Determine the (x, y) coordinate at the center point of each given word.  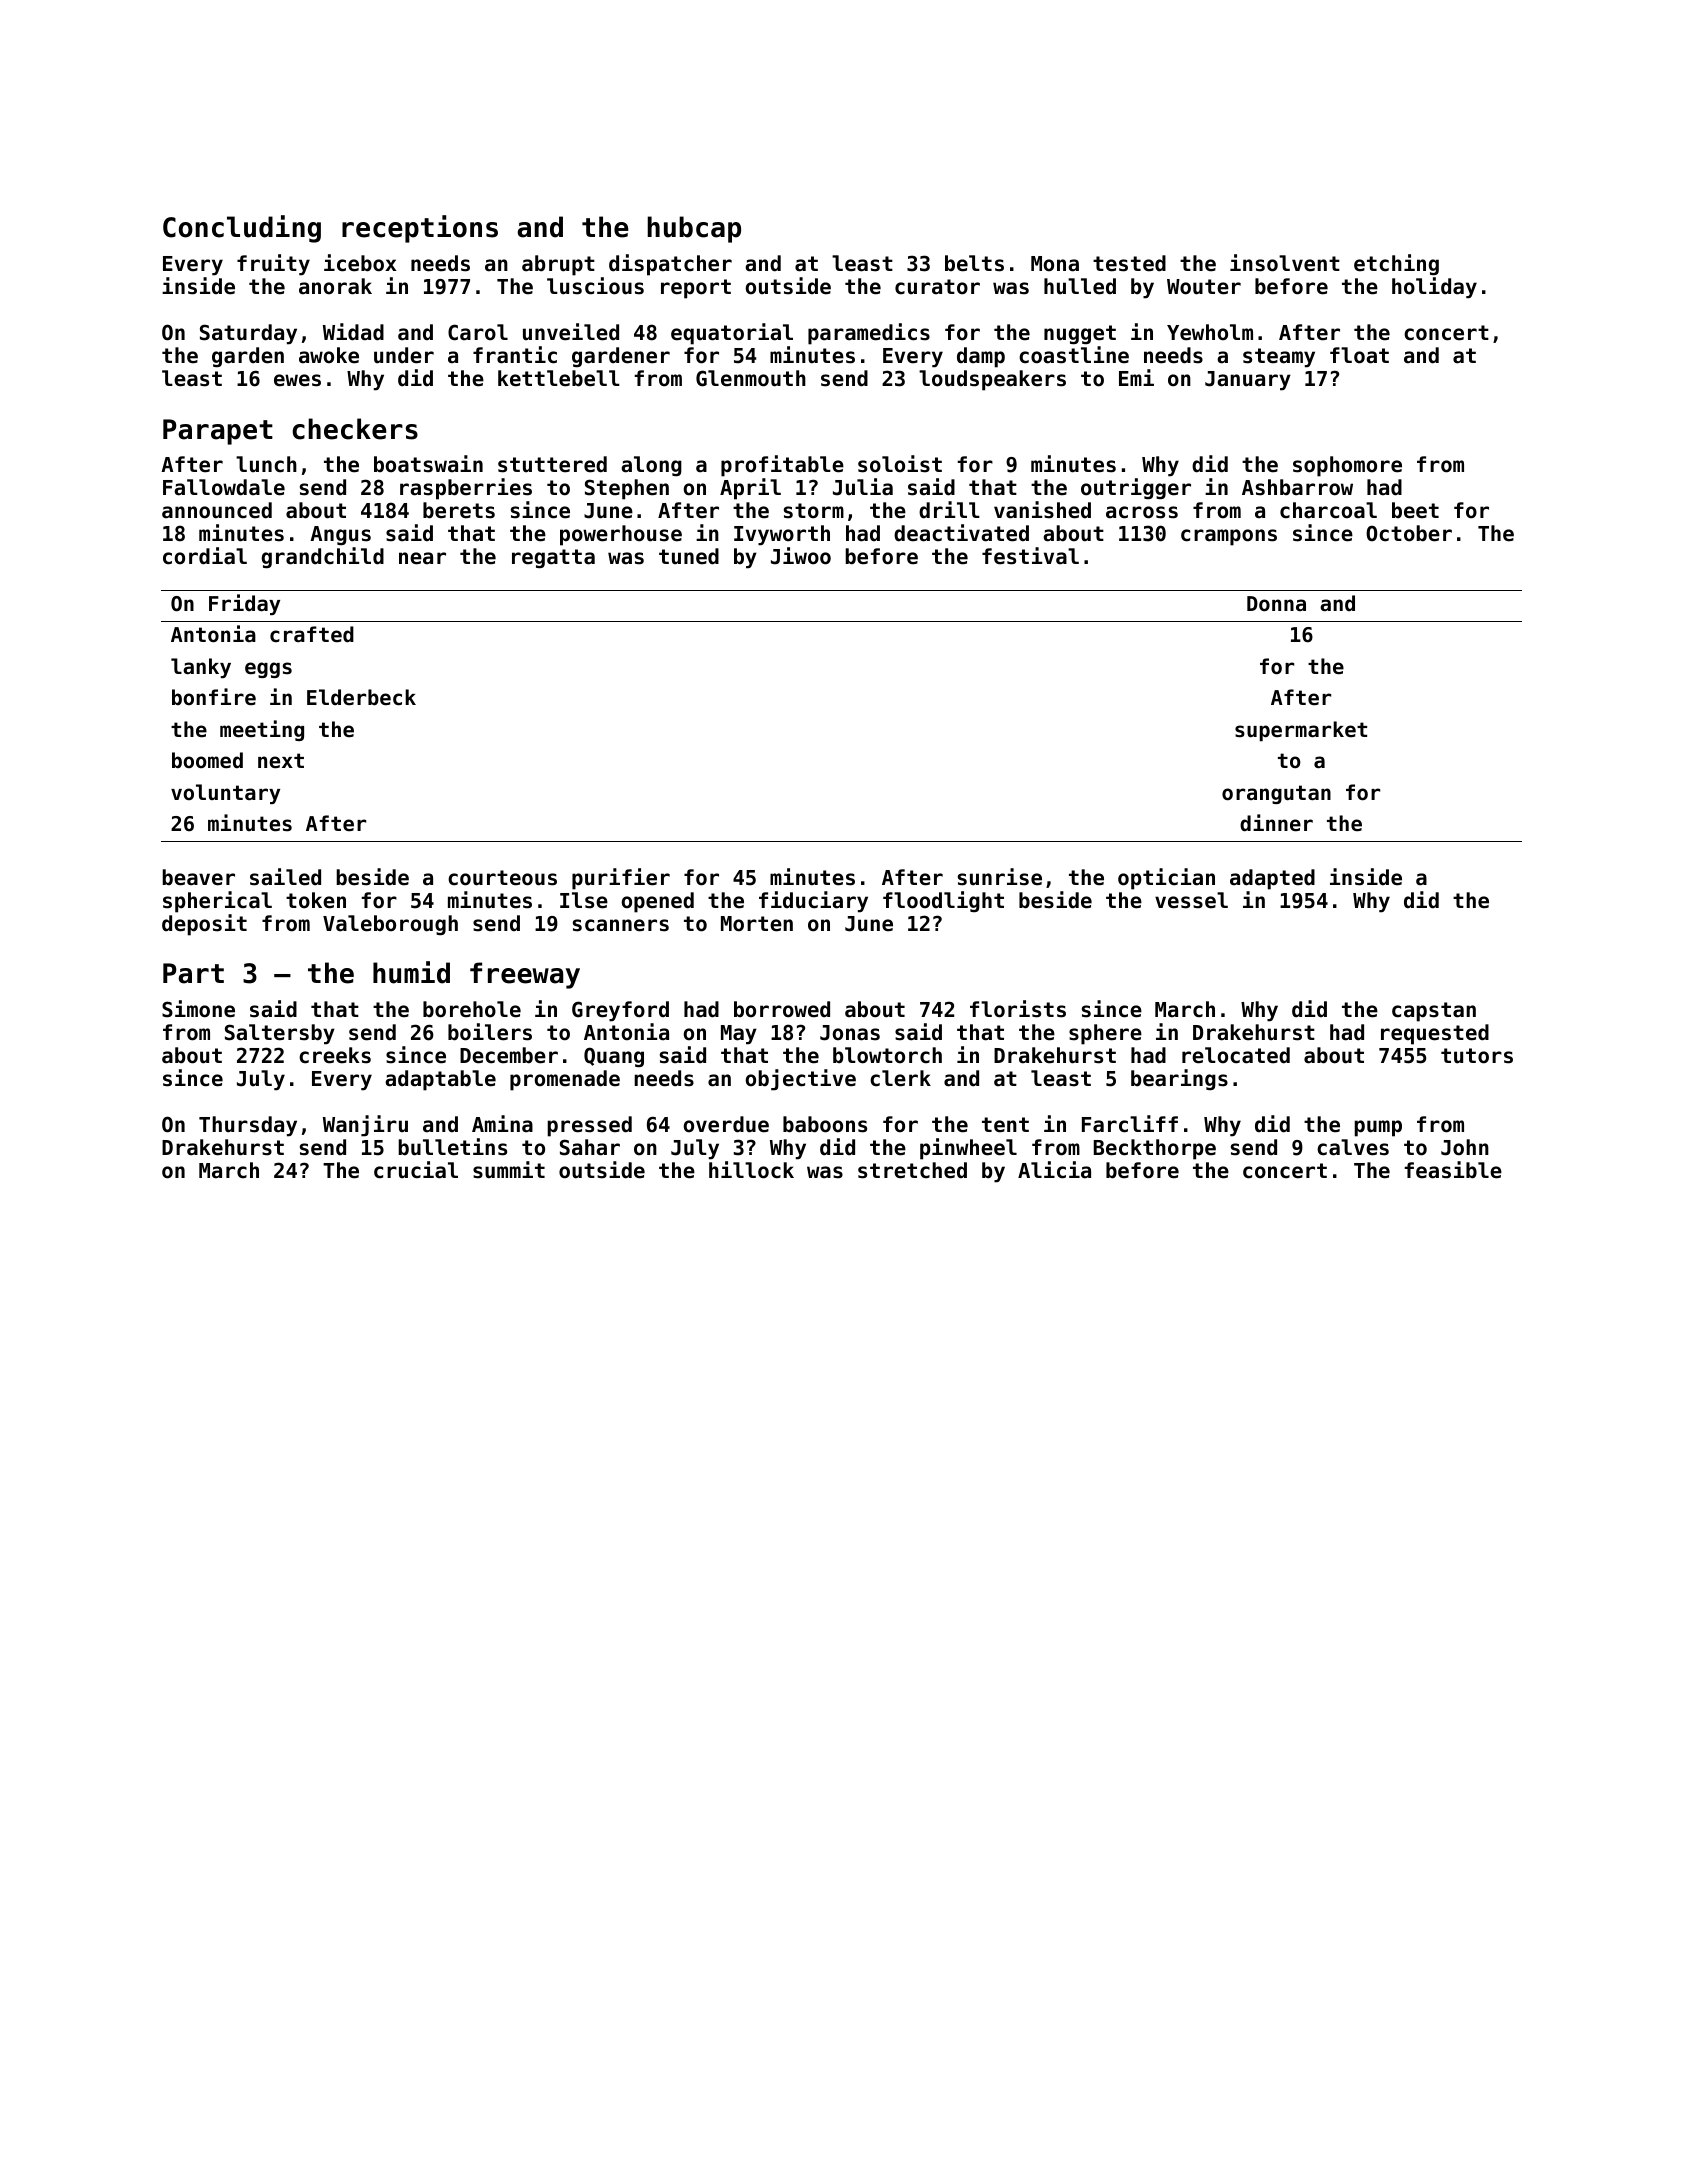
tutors (1477, 1056)
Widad (353, 332)
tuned (689, 556)
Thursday (248, 1126)
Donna (1276, 604)
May (739, 1035)
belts (974, 263)
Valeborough (390, 925)
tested (1129, 263)
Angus (340, 535)
